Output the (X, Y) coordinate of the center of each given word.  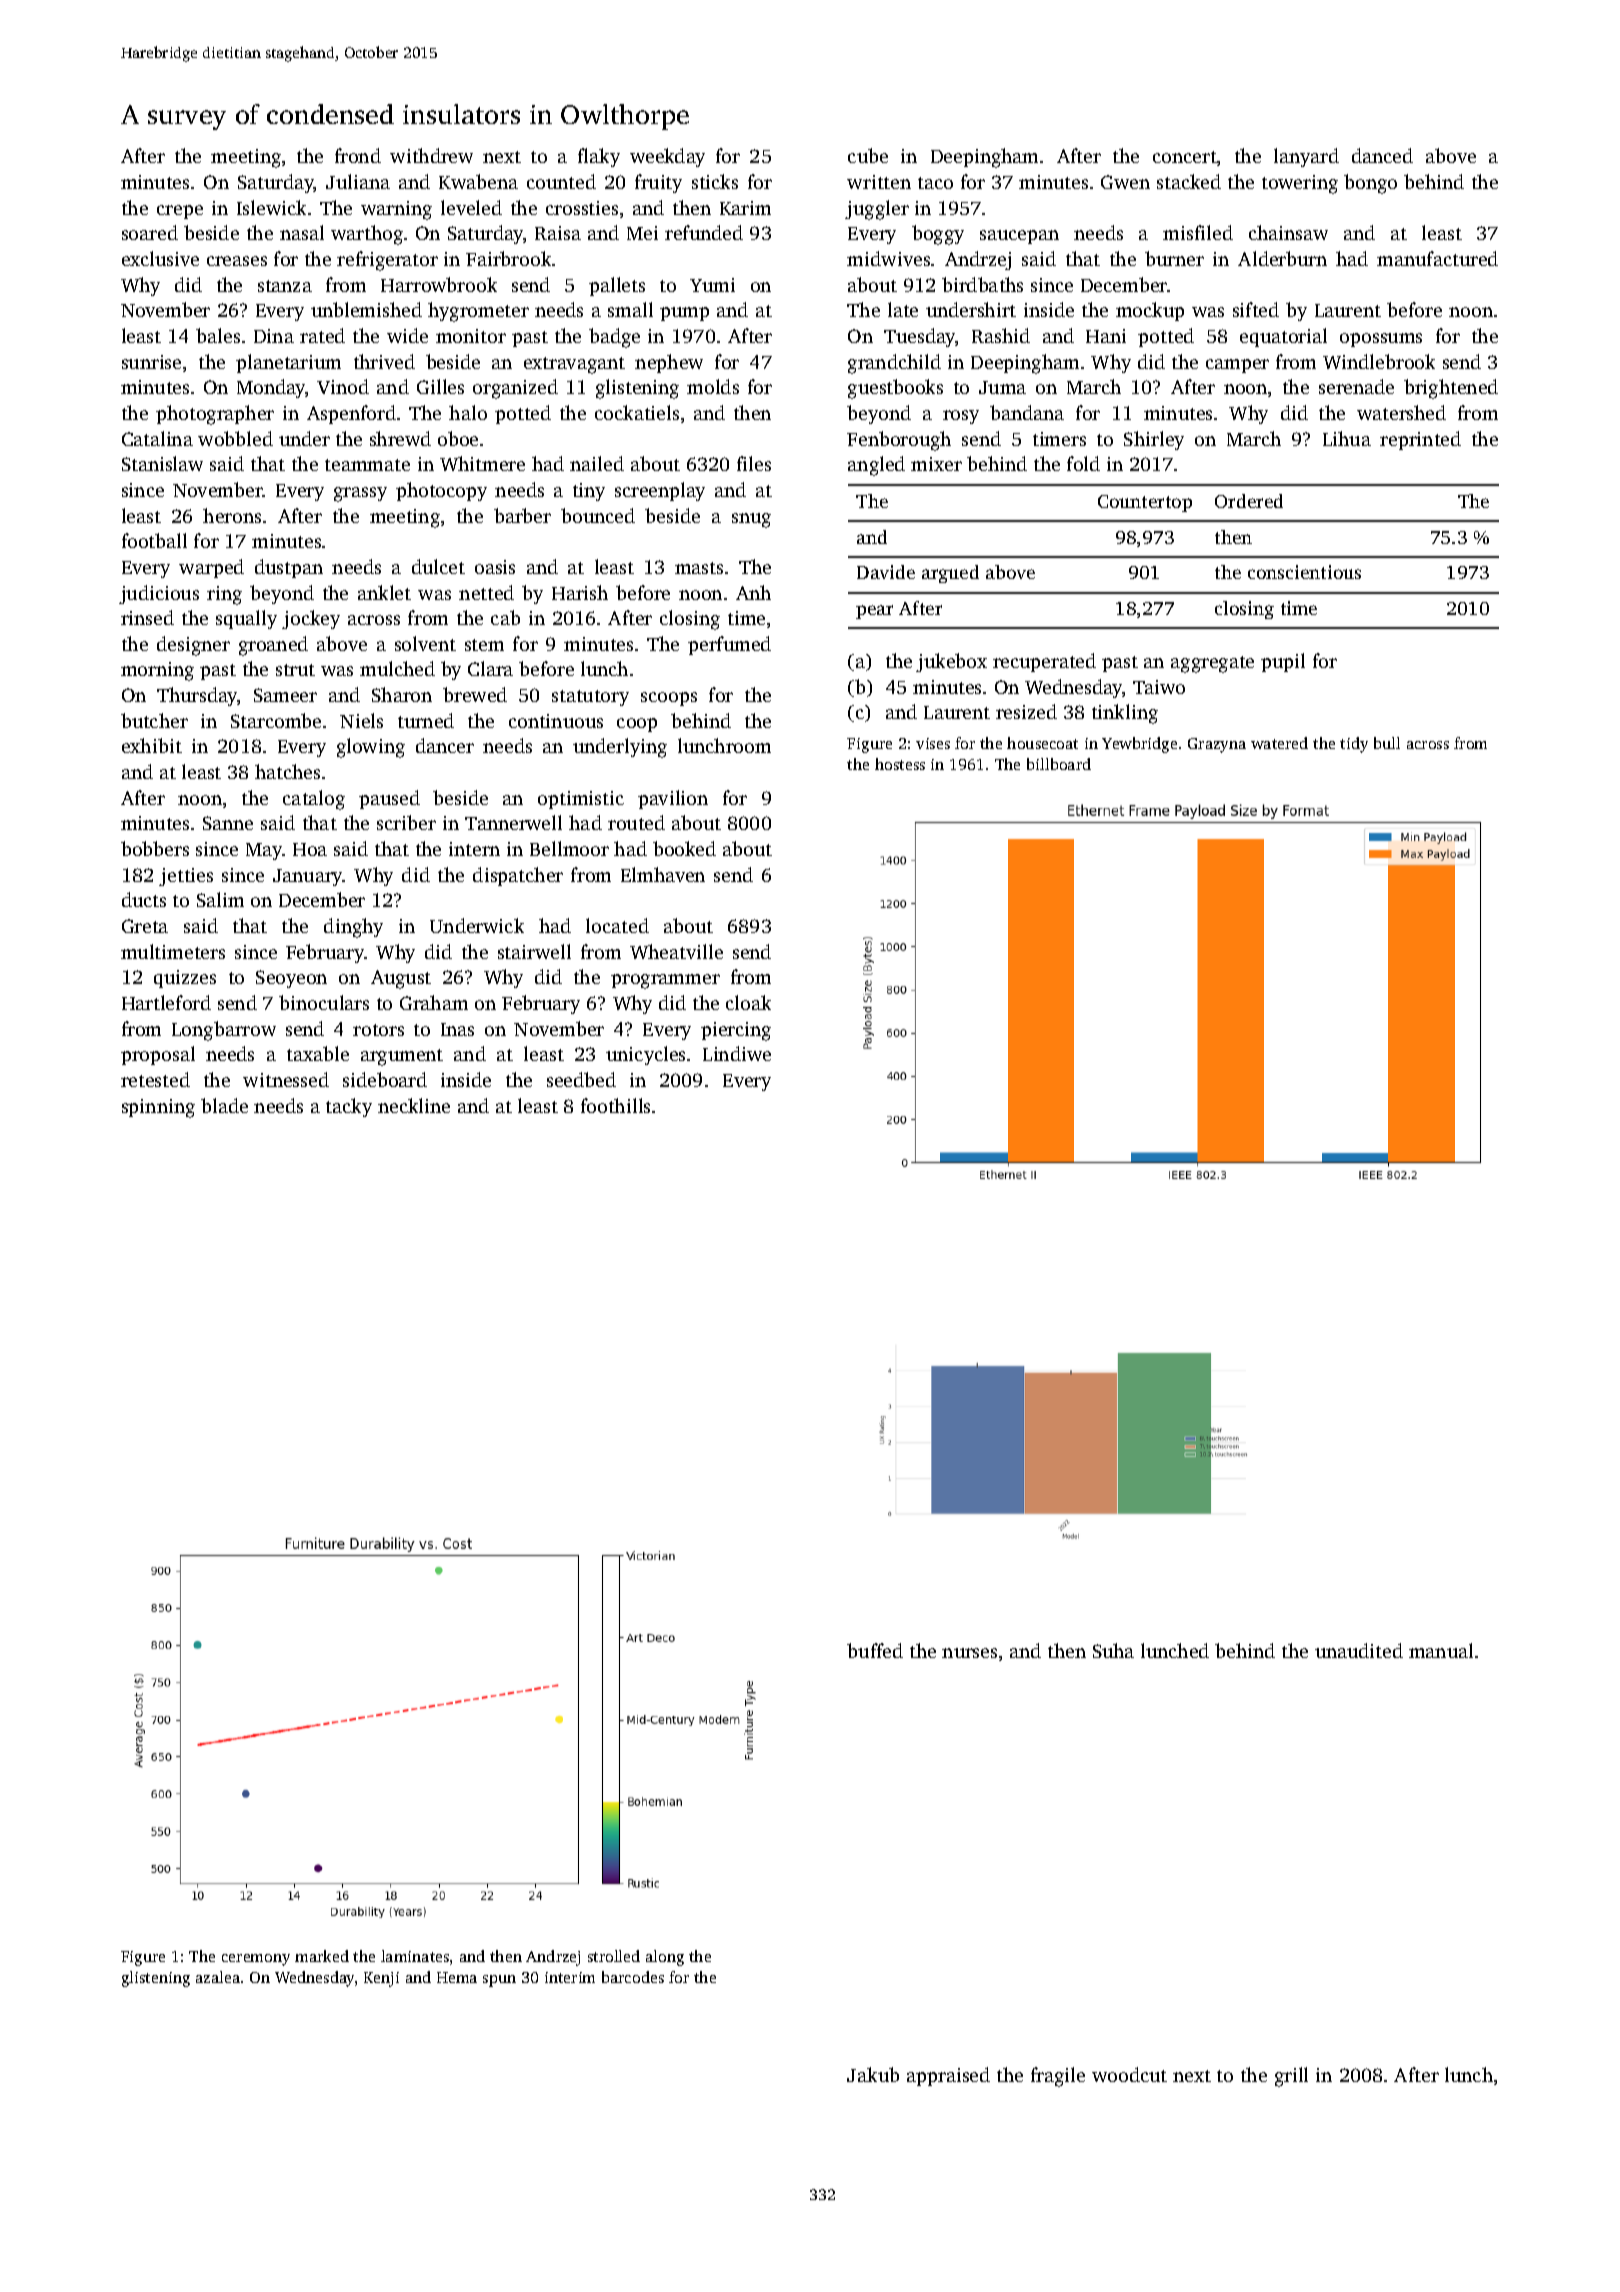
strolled (614, 1956)
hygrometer (478, 312)
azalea (218, 1977)
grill (1291, 2077)
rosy (961, 417)
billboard (1059, 764)
